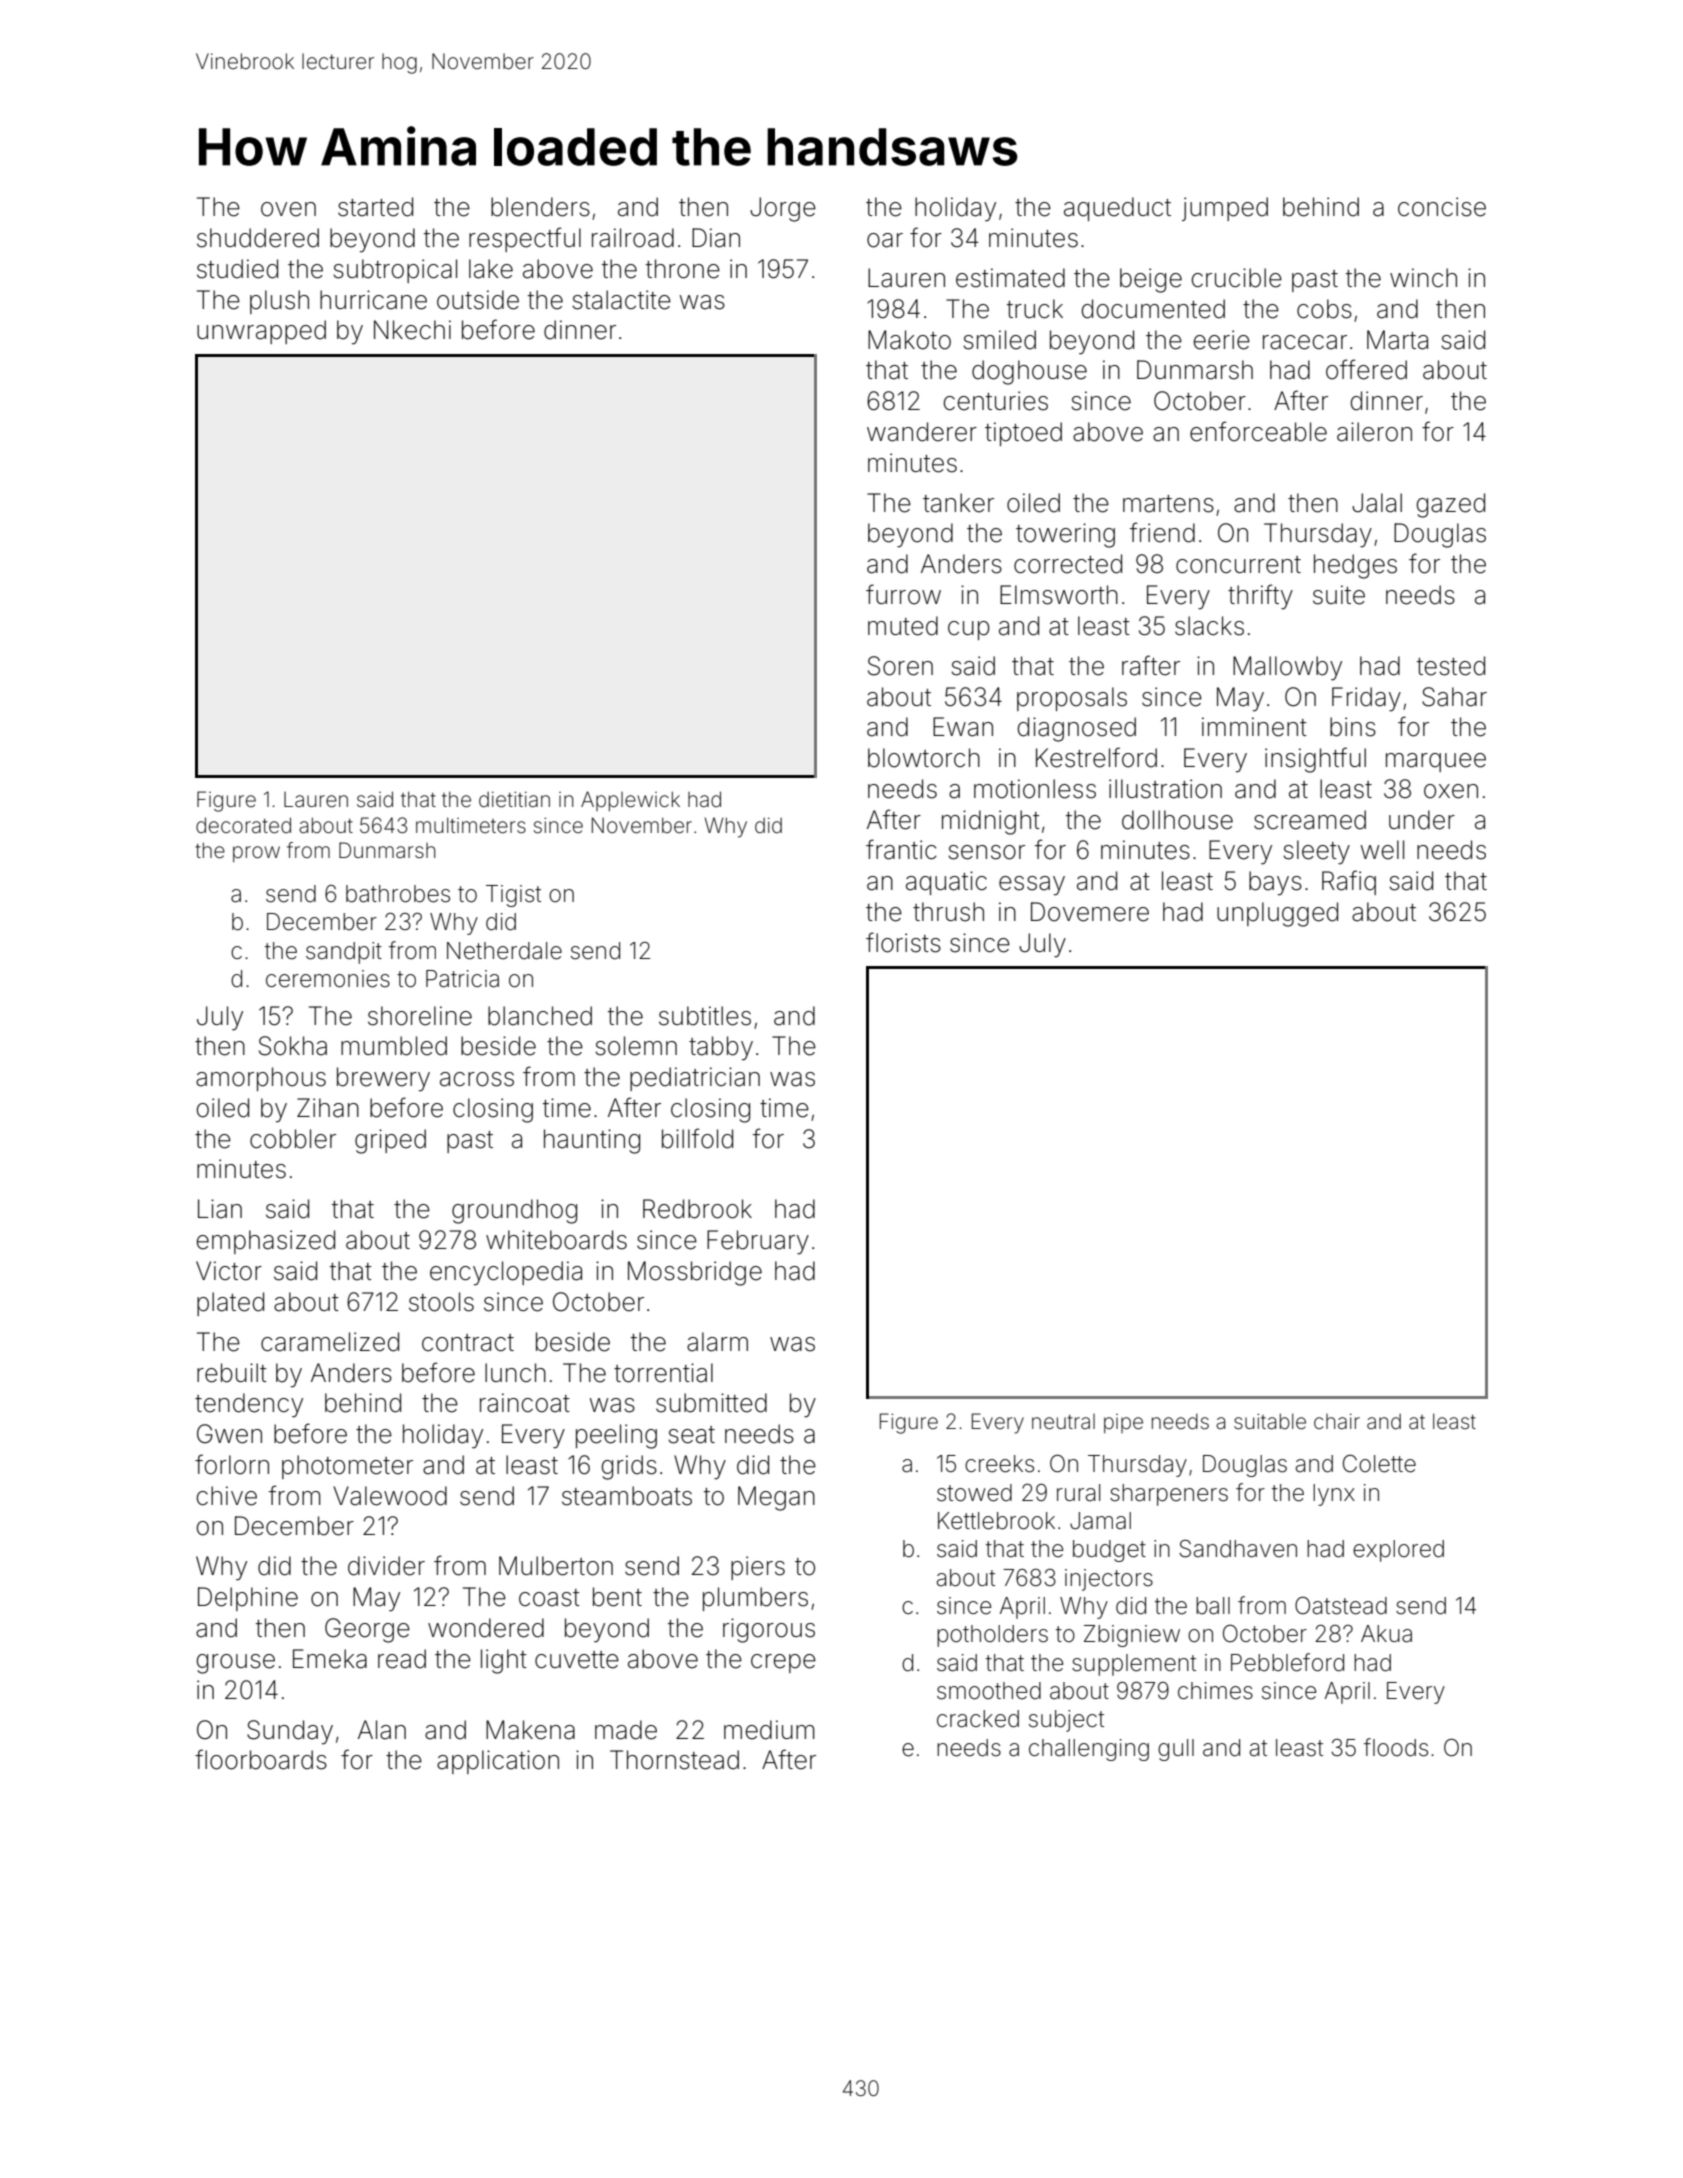  Describe the element at coordinates (375, 207) in the page. I see `started` at that location.
